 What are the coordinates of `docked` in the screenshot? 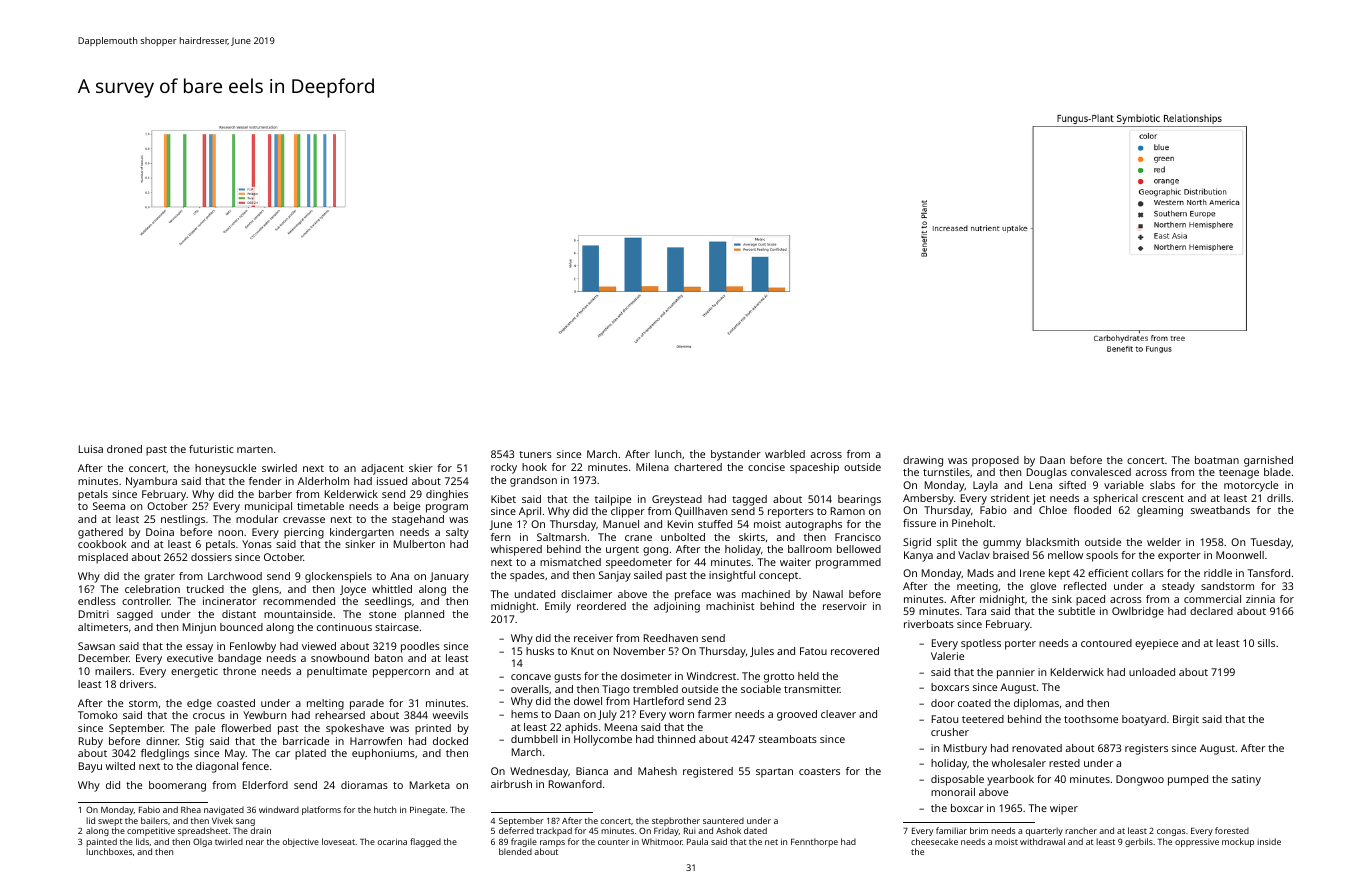 It's located at (450, 741).
